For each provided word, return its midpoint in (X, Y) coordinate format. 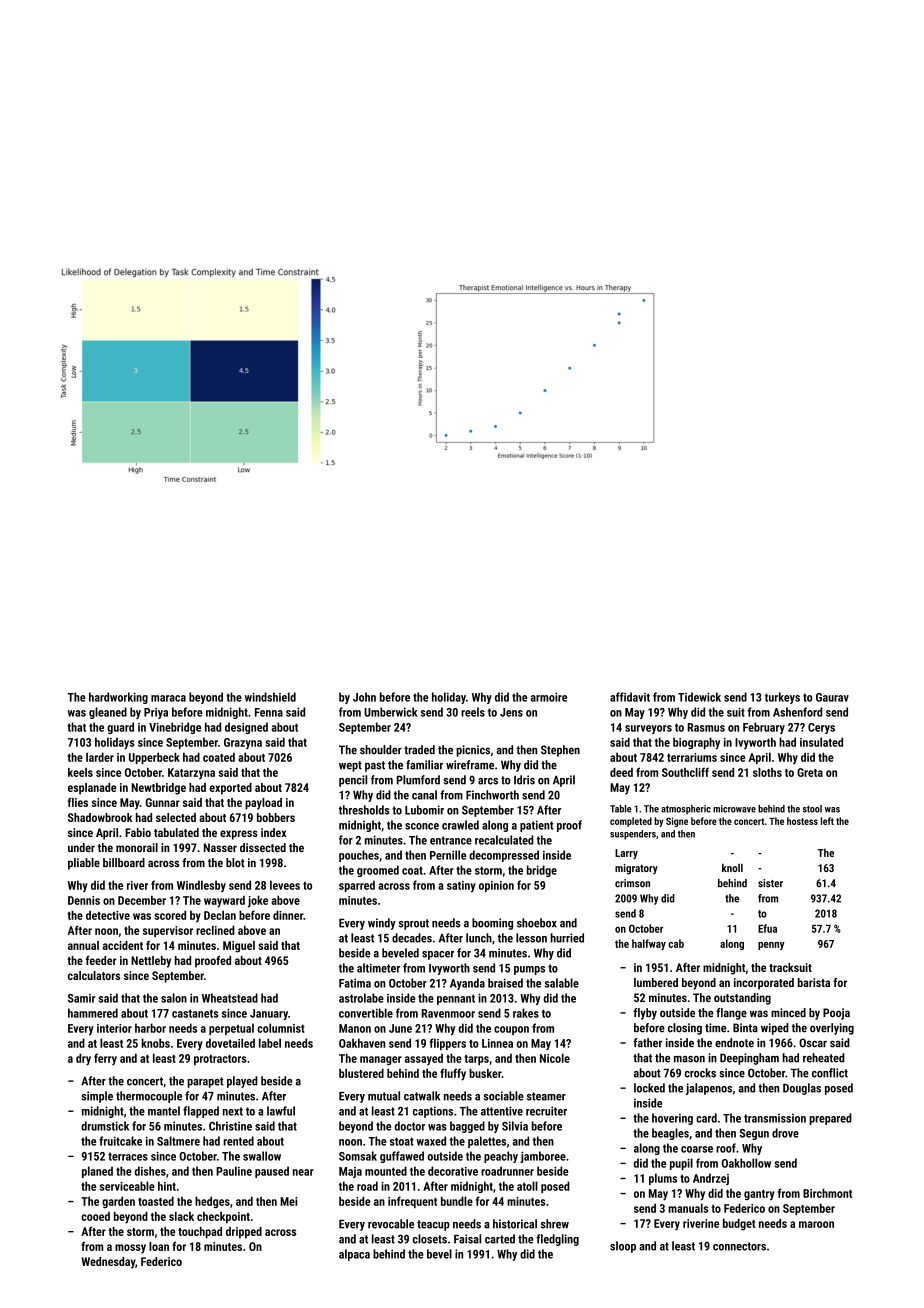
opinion (496, 886)
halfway (649, 944)
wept (350, 766)
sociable (504, 1096)
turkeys (782, 698)
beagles (670, 1134)
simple (97, 1097)
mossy (130, 1249)
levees (285, 885)
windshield (270, 697)
